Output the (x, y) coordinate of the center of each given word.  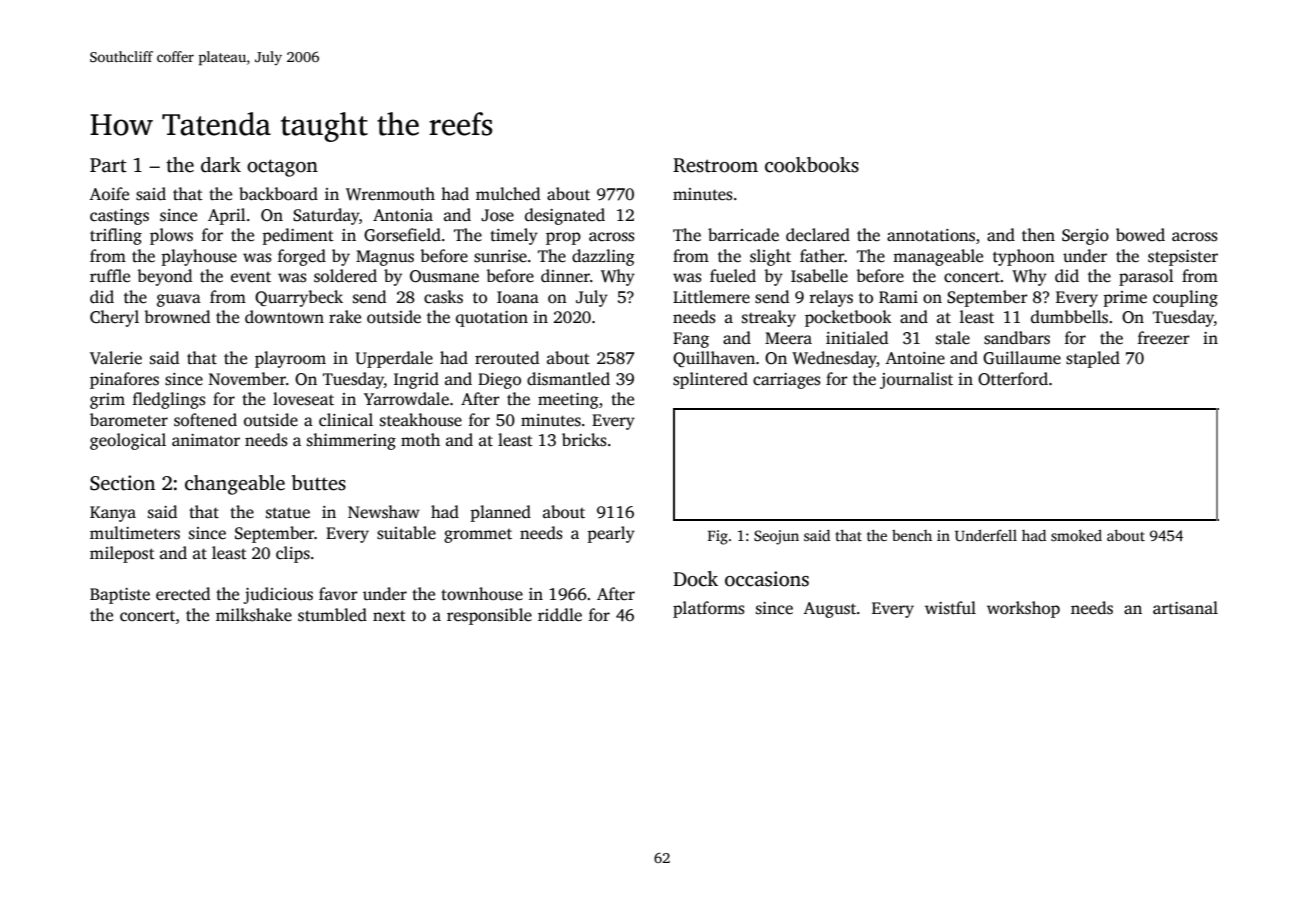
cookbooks (812, 165)
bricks (584, 440)
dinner (565, 276)
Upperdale (394, 359)
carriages (787, 381)
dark (221, 165)
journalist (916, 380)
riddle (560, 615)
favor (338, 593)
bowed (1140, 235)
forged (302, 257)
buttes (319, 483)
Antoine (915, 358)
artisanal (1185, 608)
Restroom (715, 165)
